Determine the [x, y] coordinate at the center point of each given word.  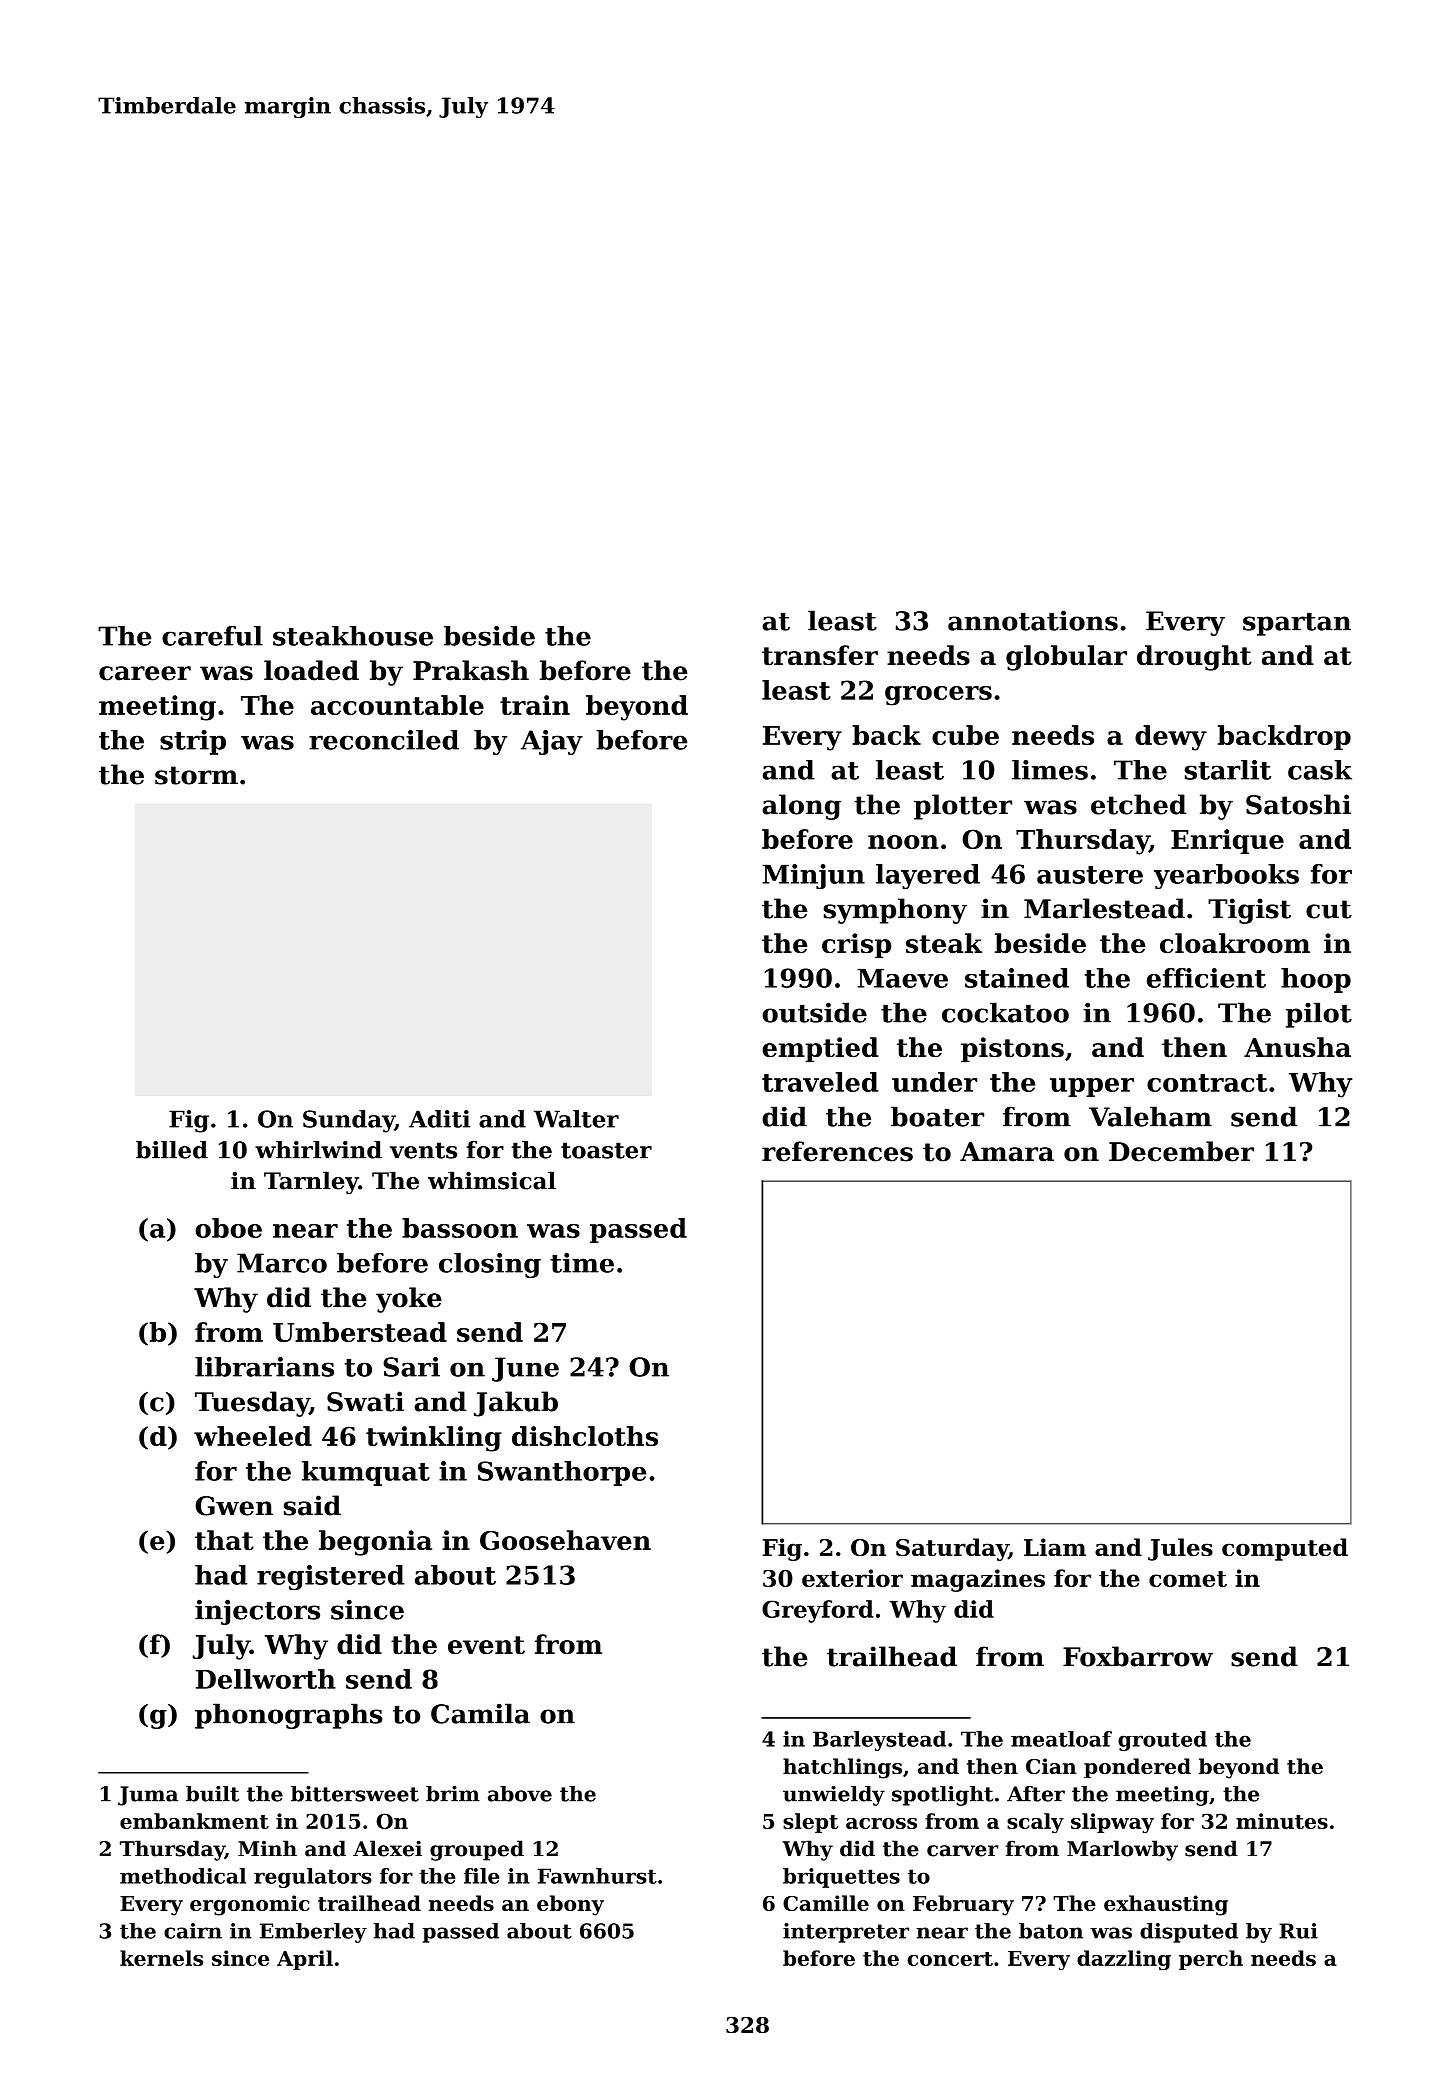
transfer [820, 655]
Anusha [1297, 1047]
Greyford [818, 1611]
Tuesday [252, 1404]
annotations [1033, 620]
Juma [148, 1796]
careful [212, 636]
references [837, 1151]
